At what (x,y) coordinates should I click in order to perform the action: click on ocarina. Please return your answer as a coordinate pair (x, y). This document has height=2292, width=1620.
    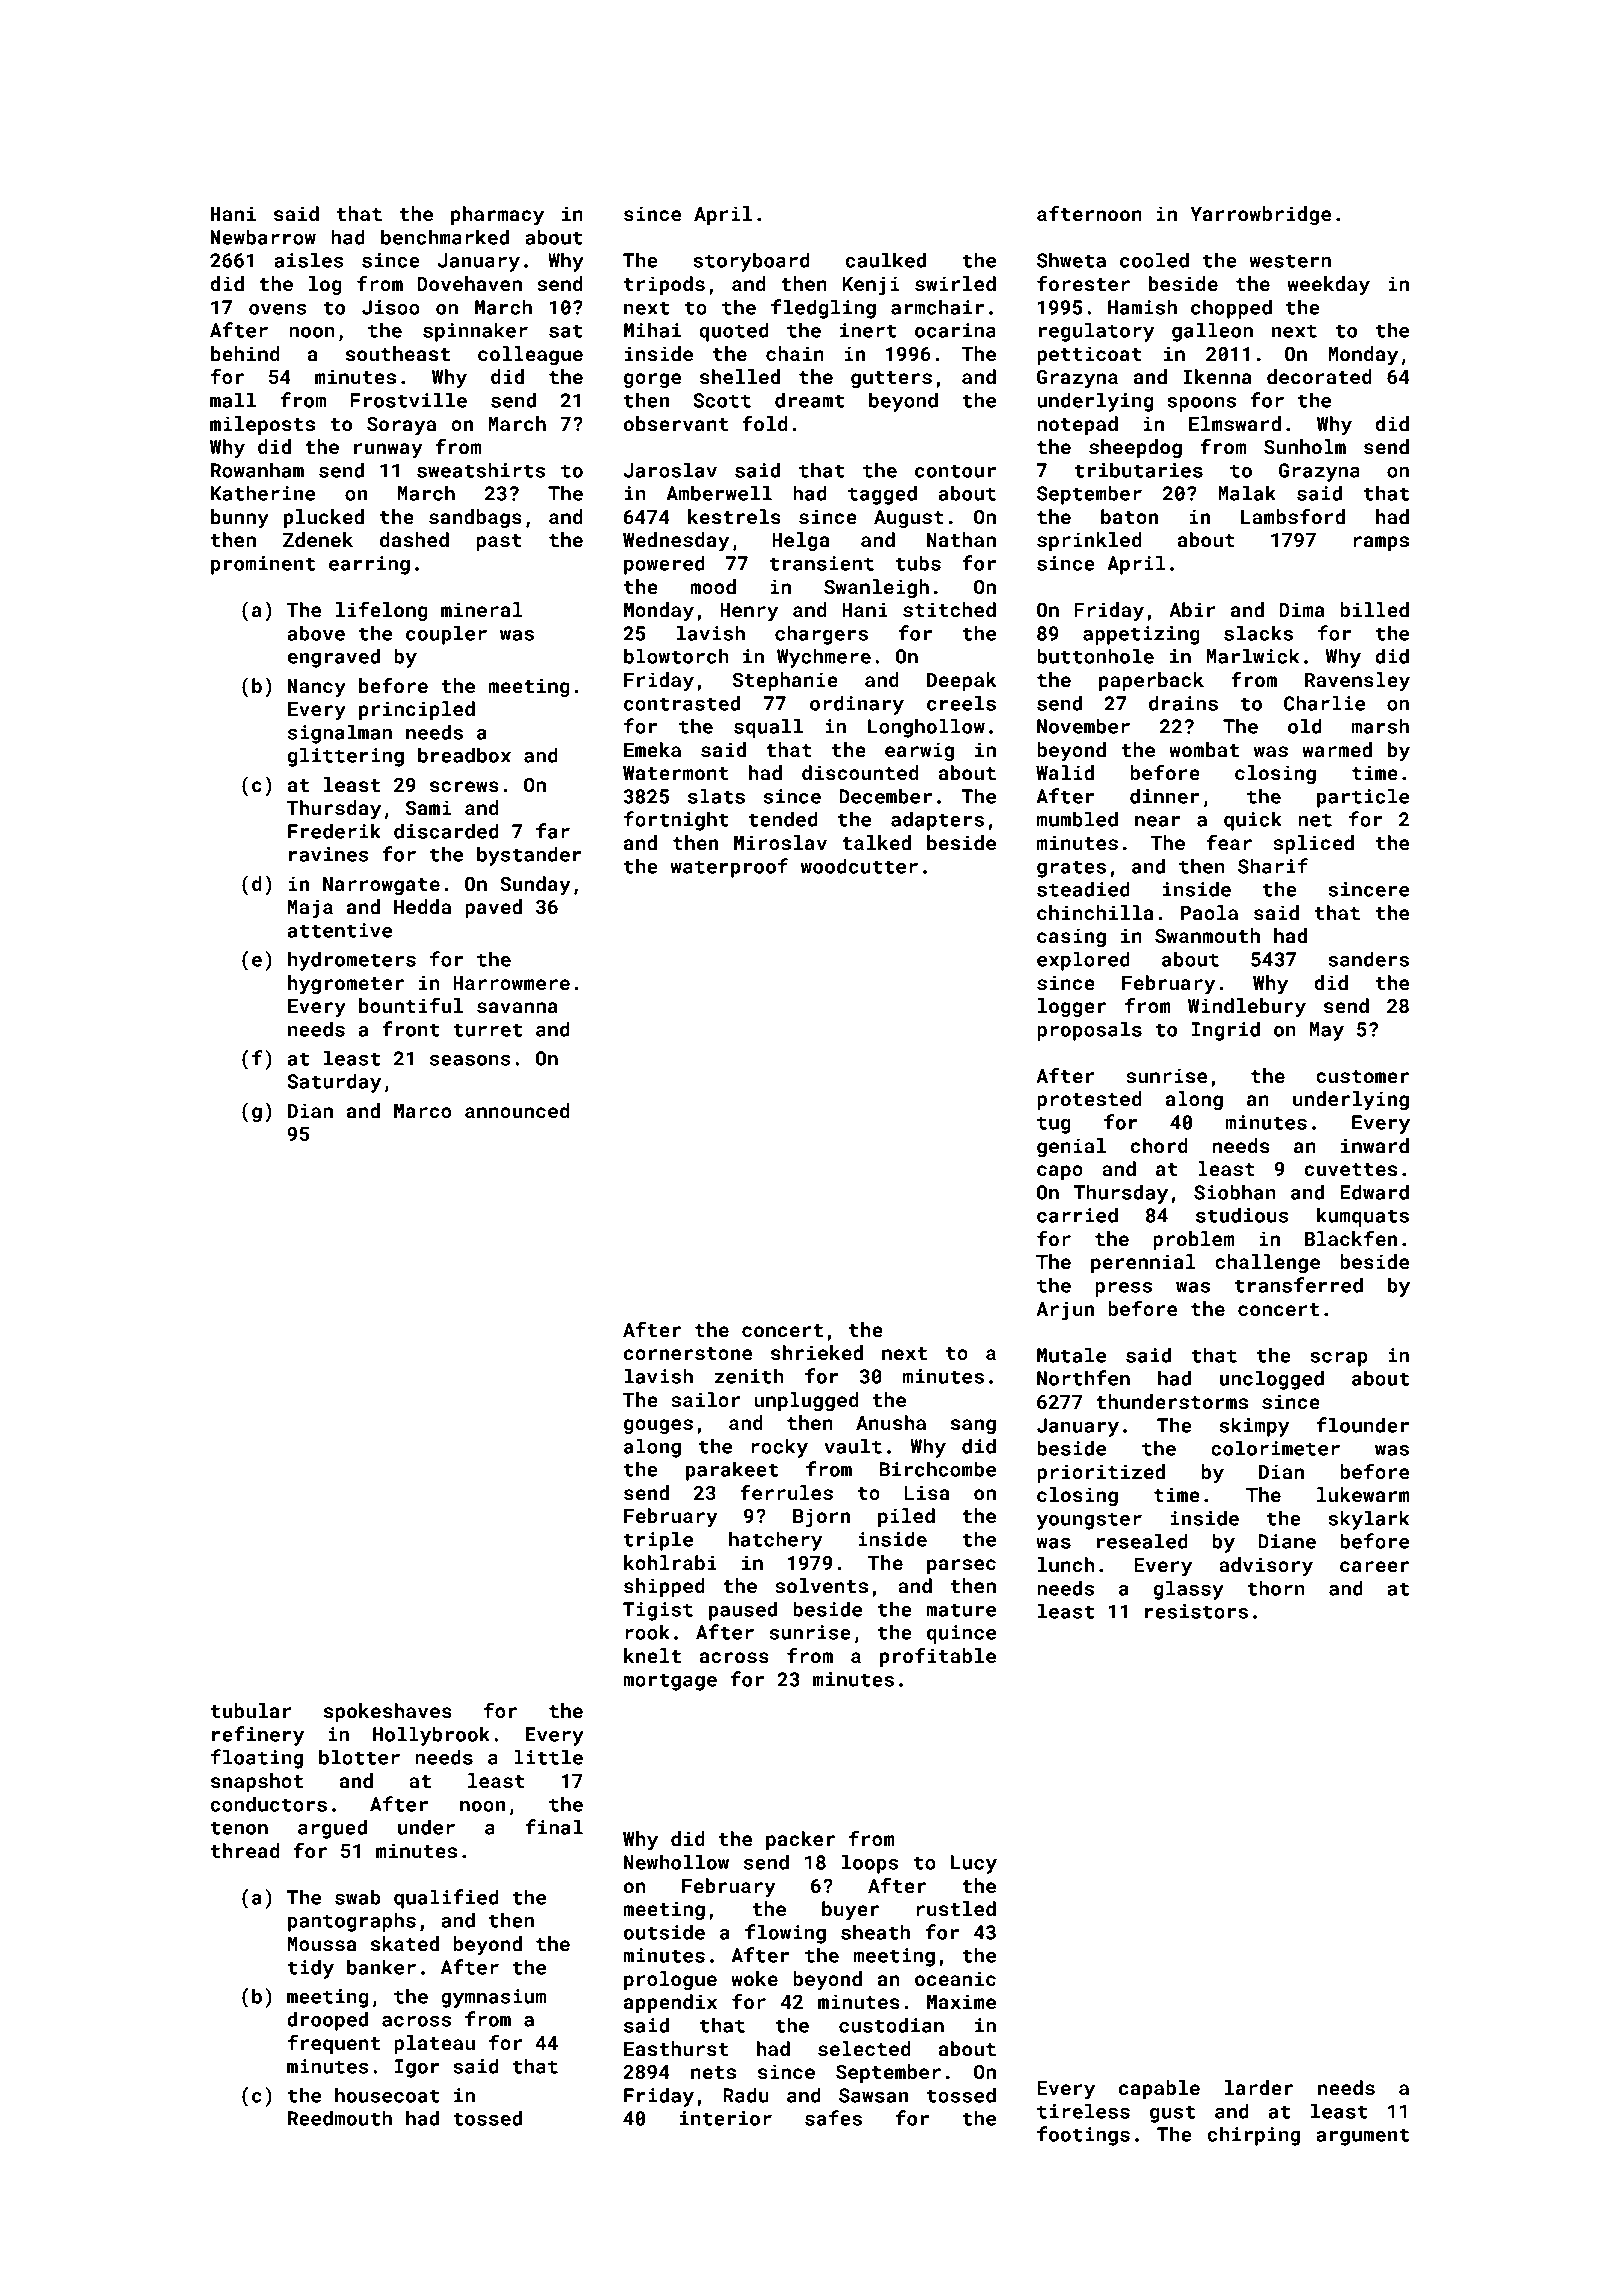
    Looking at the image, I should click on (955, 330).
